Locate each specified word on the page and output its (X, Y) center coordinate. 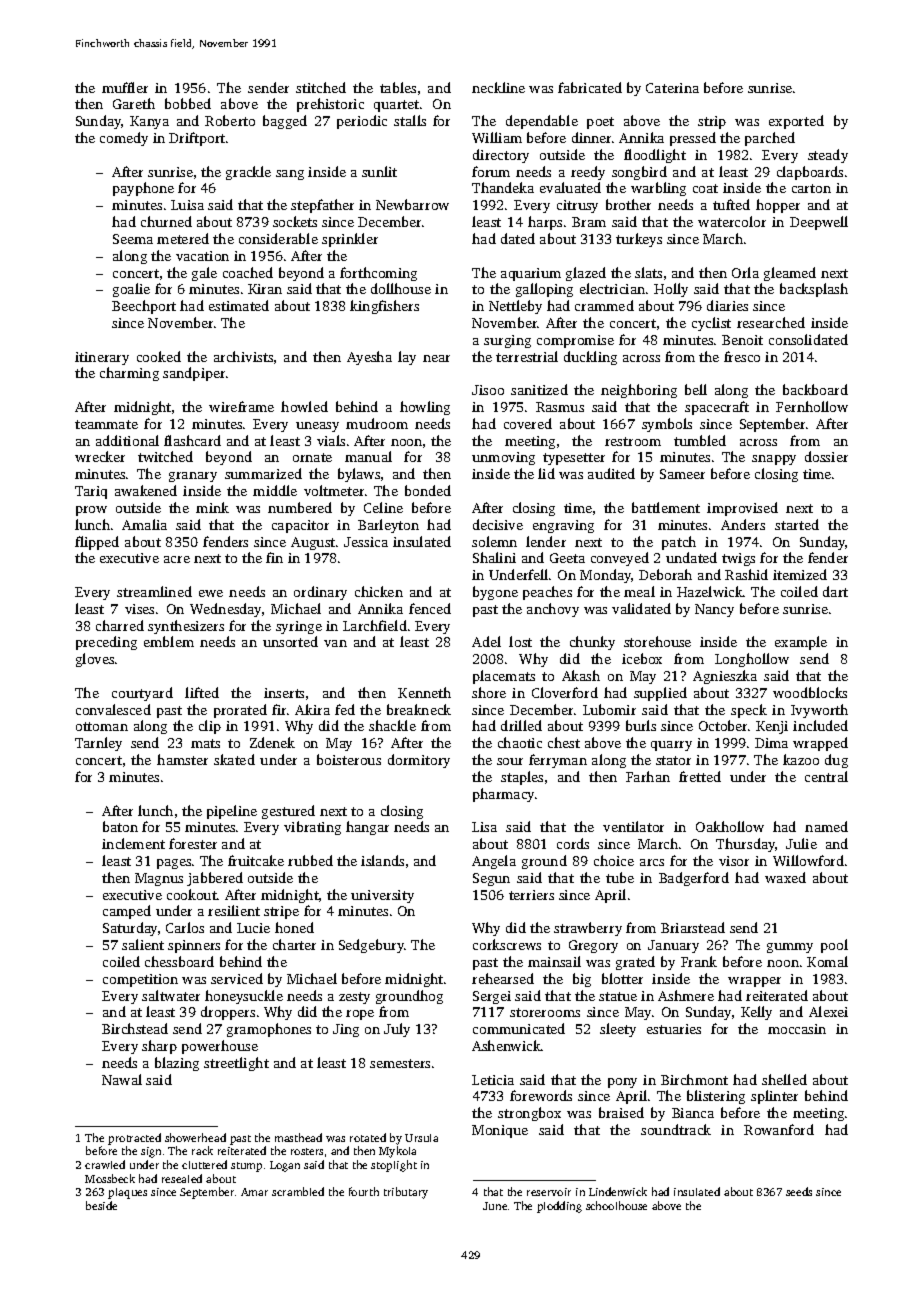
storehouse (657, 641)
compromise (575, 341)
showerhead (195, 1137)
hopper (778, 206)
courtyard (142, 694)
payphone (143, 189)
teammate (106, 424)
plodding (559, 1207)
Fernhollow (812, 406)
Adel (486, 641)
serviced (237, 978)
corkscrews (507, 944)
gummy (790, 948)
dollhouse (401, 288)
